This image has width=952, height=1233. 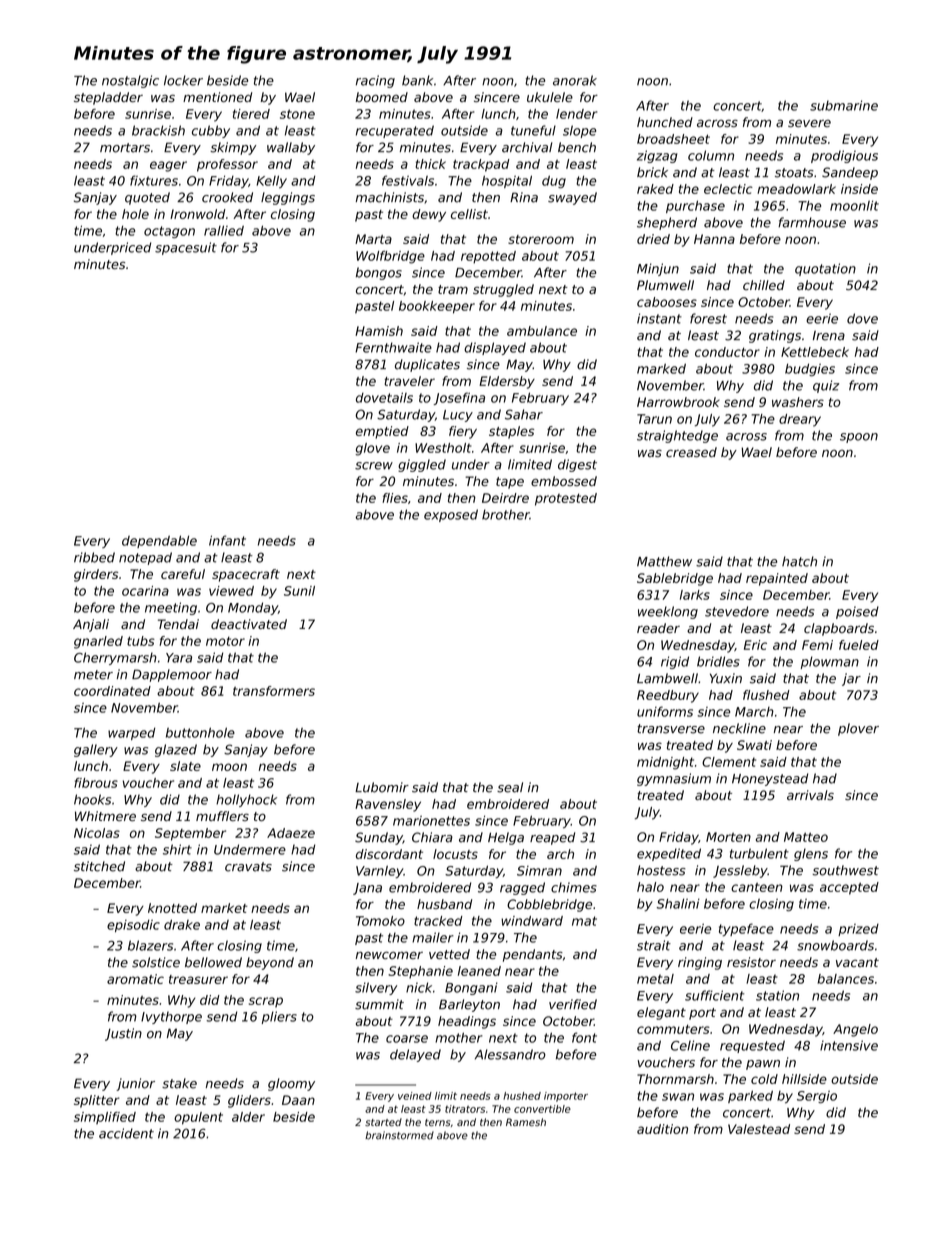 I want to click on Honeystead, so click(x=770, y=779).
